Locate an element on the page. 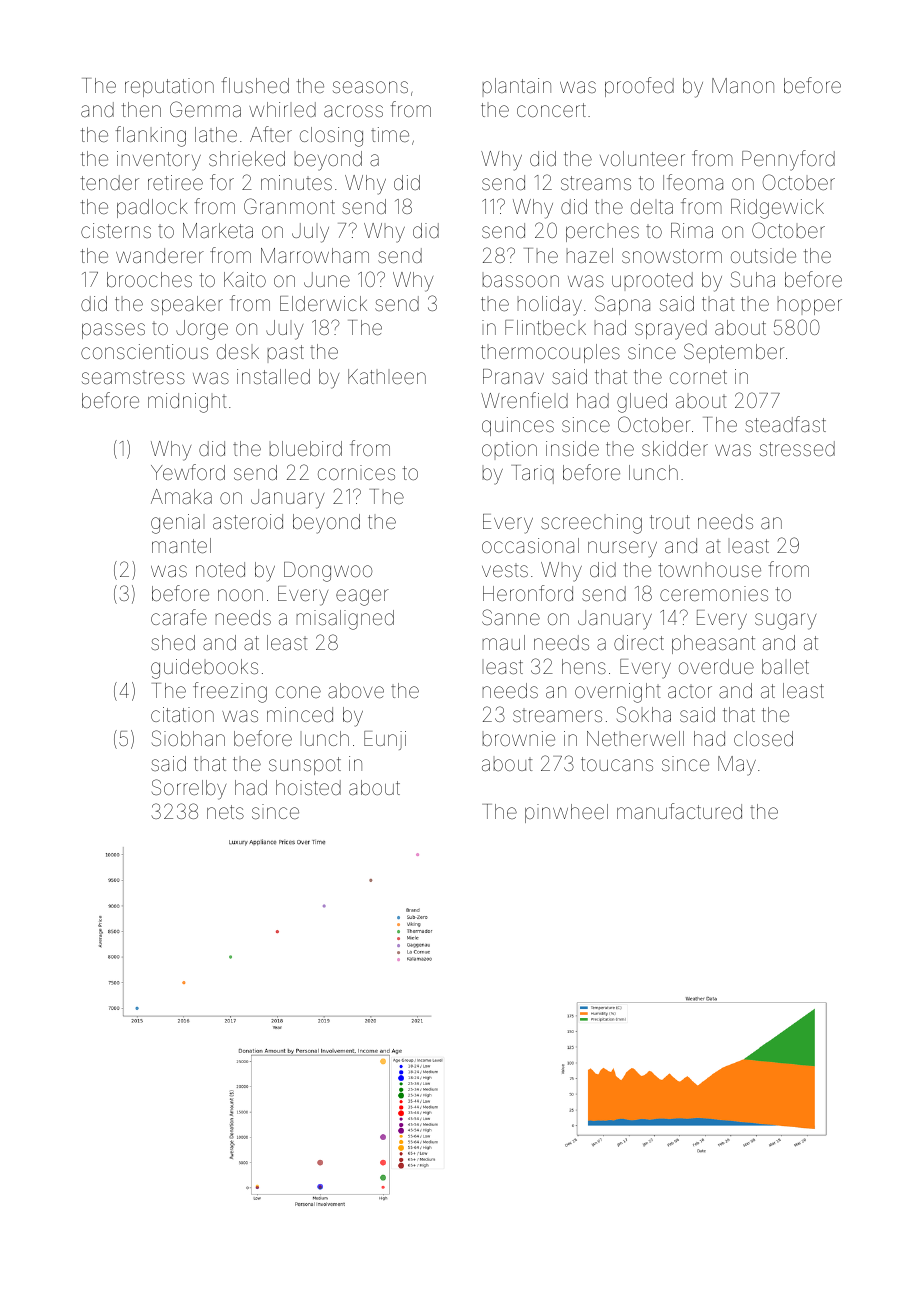 The width and height of the page is (924, 1314). manufactured is located at coordinates (679, 811).
